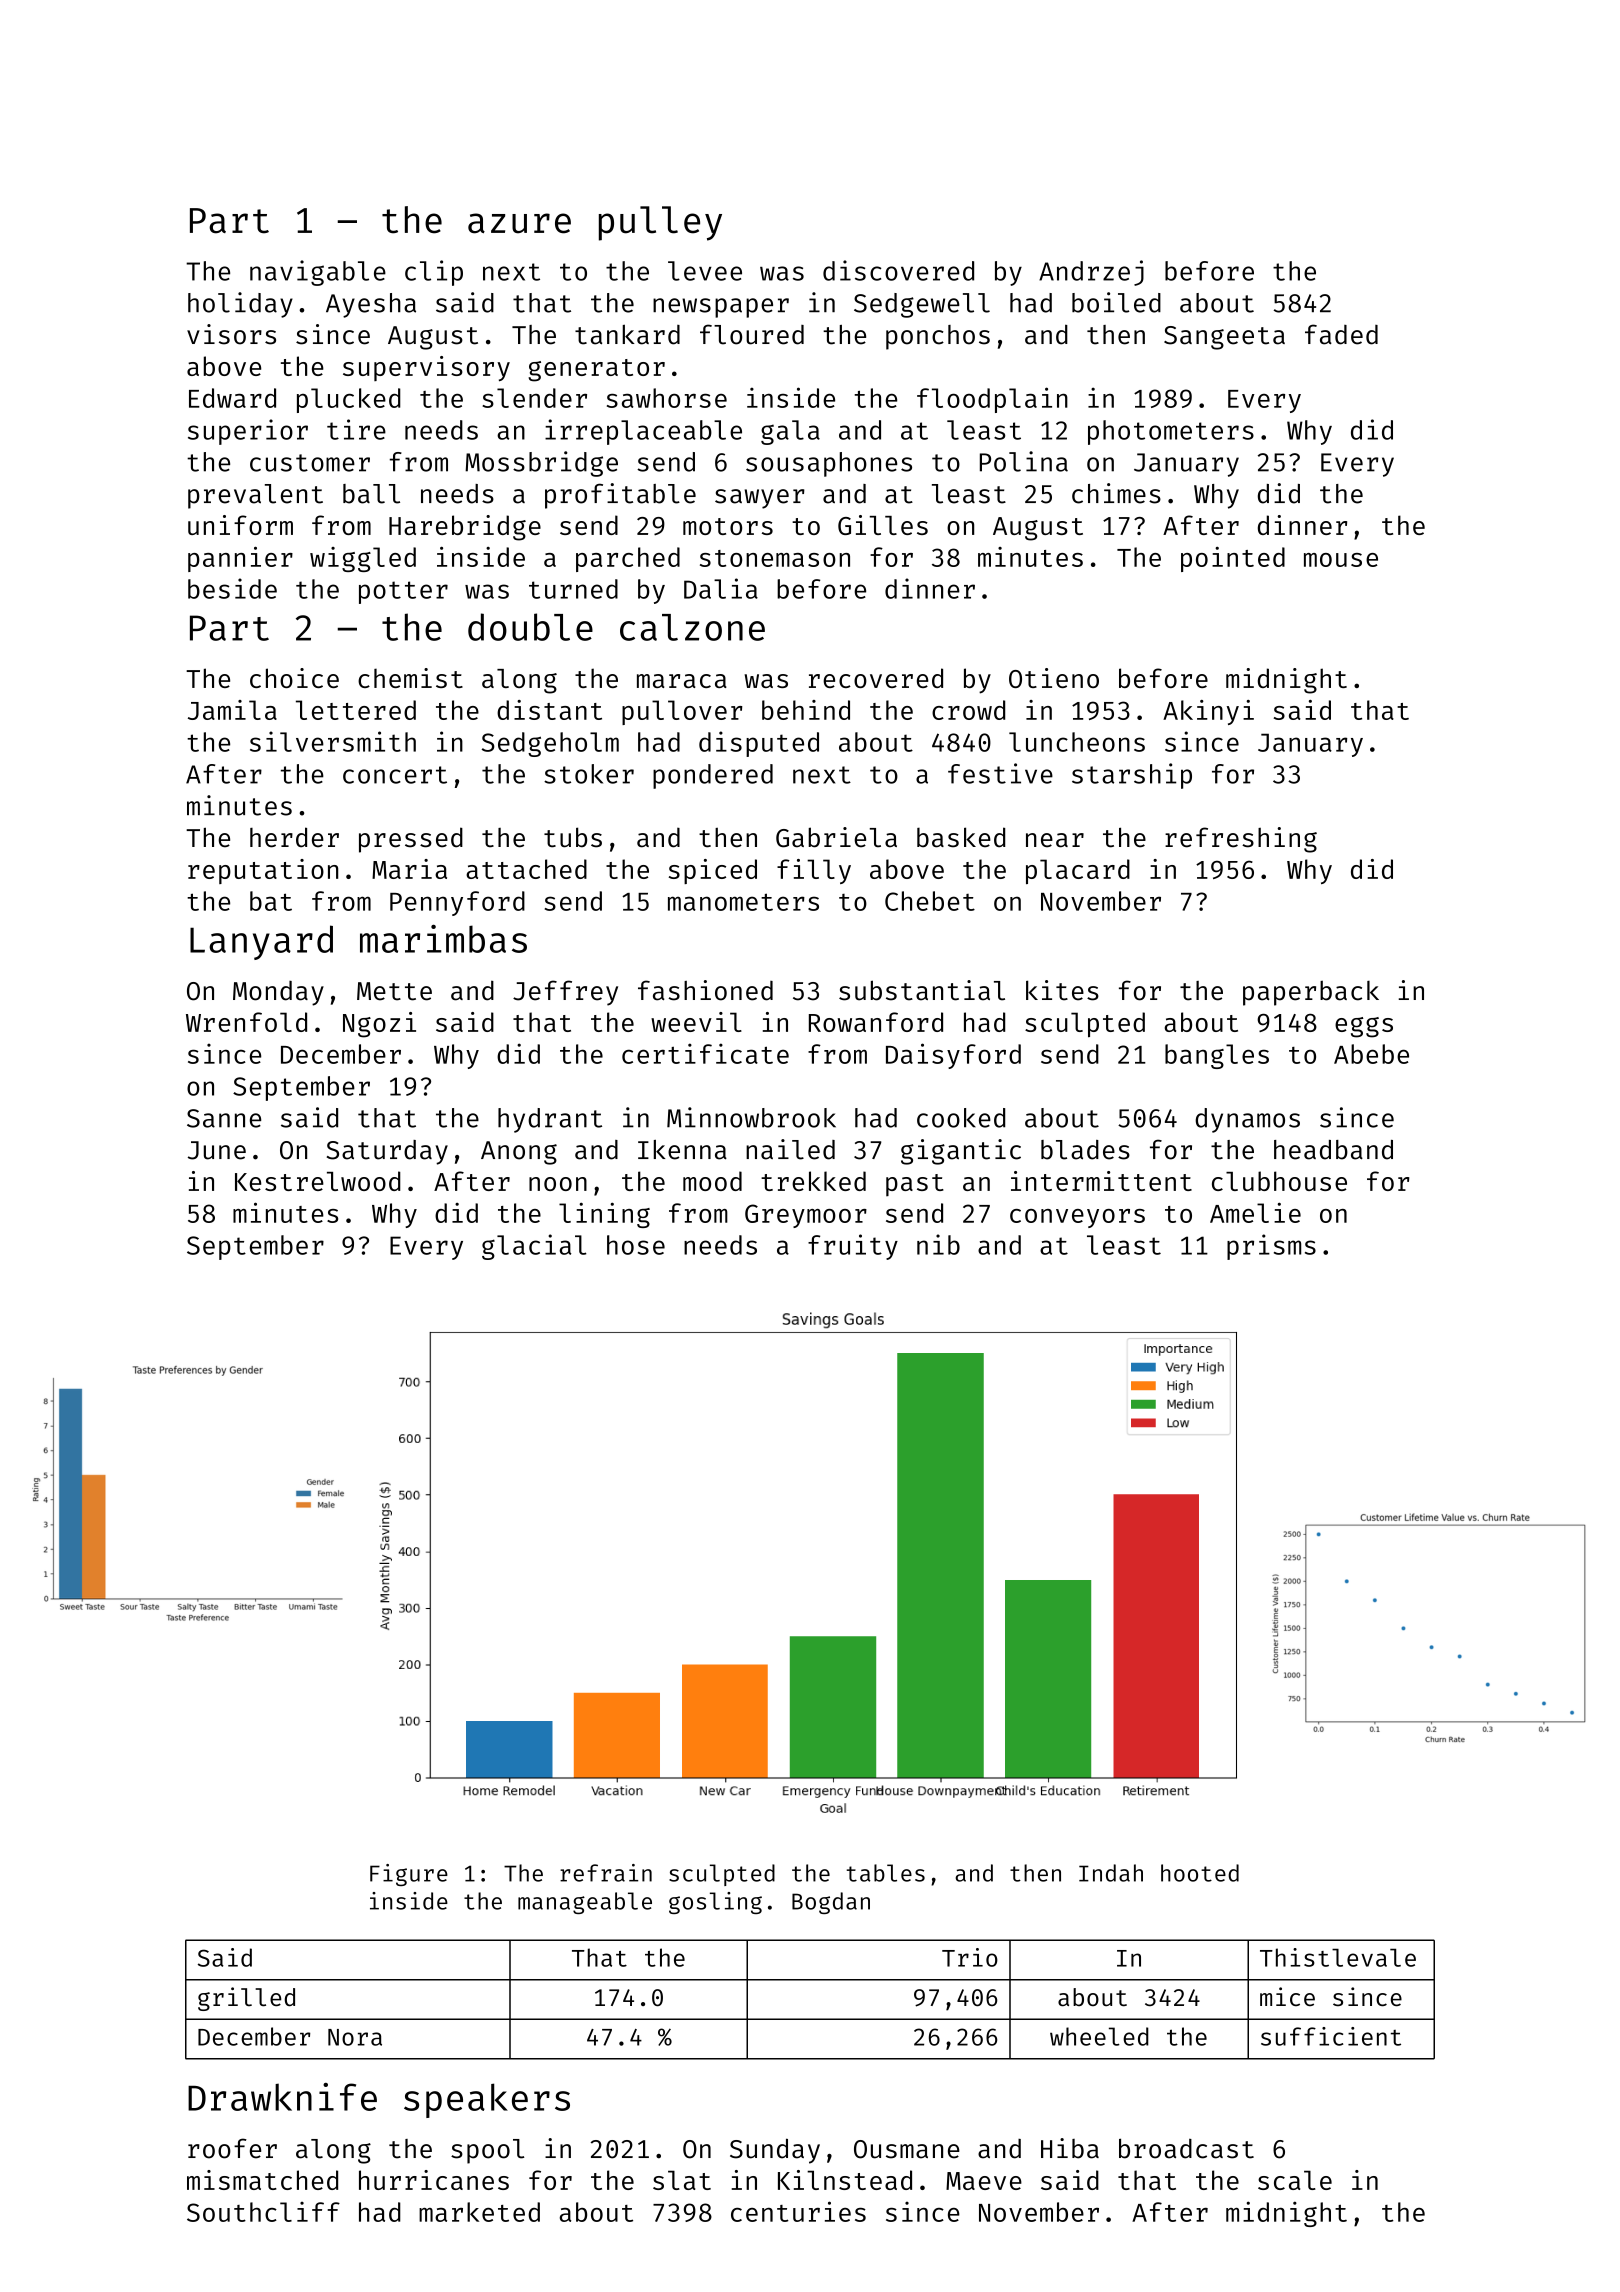 This document has height=2292, width=1620. What do you see at coordinates (318, 1181) in the document?
I see `Kestrelwood` at bounding box center [318, 1181].
